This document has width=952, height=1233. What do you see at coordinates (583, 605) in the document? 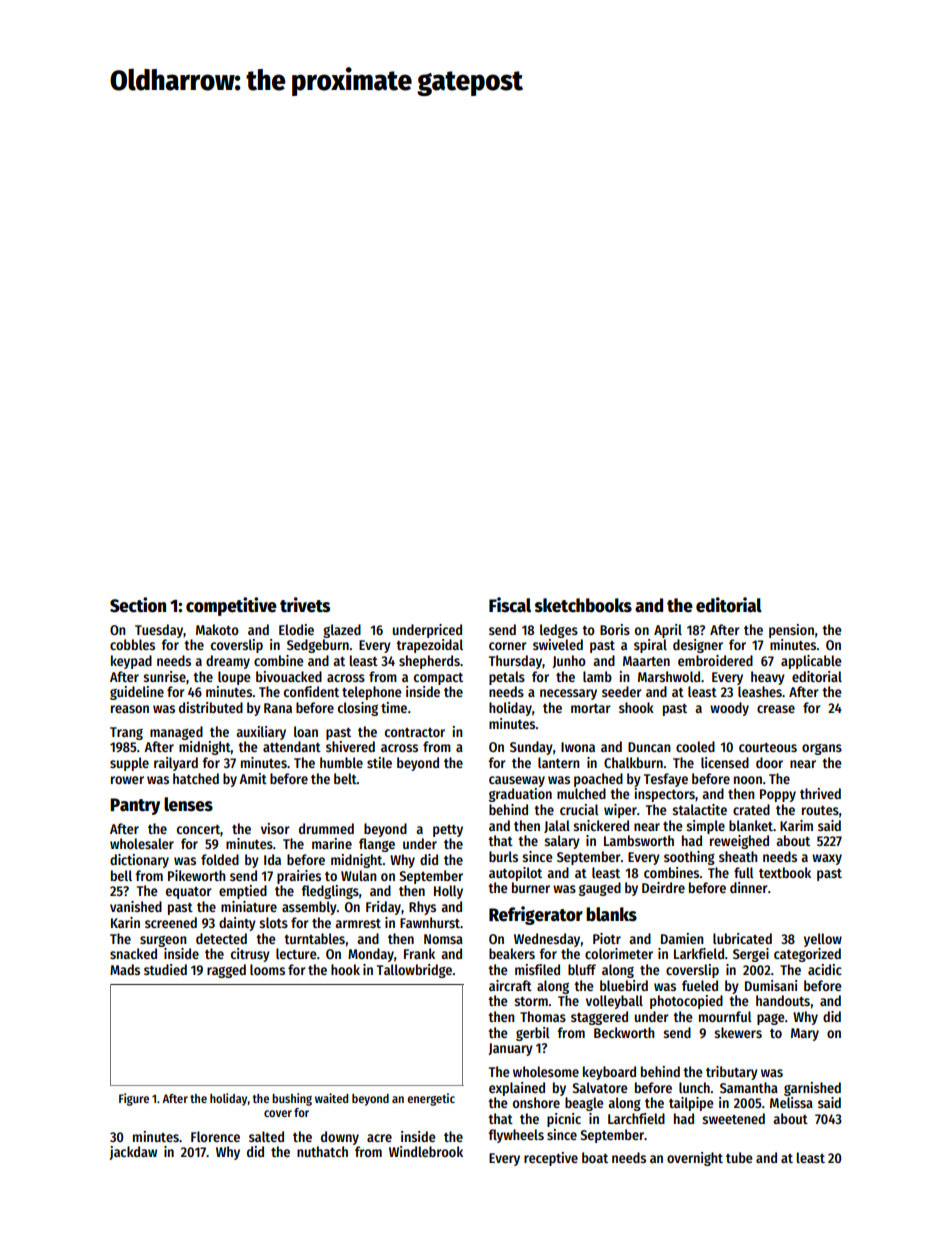
I see `sketchbooks` at bounding box center [583, 605].
